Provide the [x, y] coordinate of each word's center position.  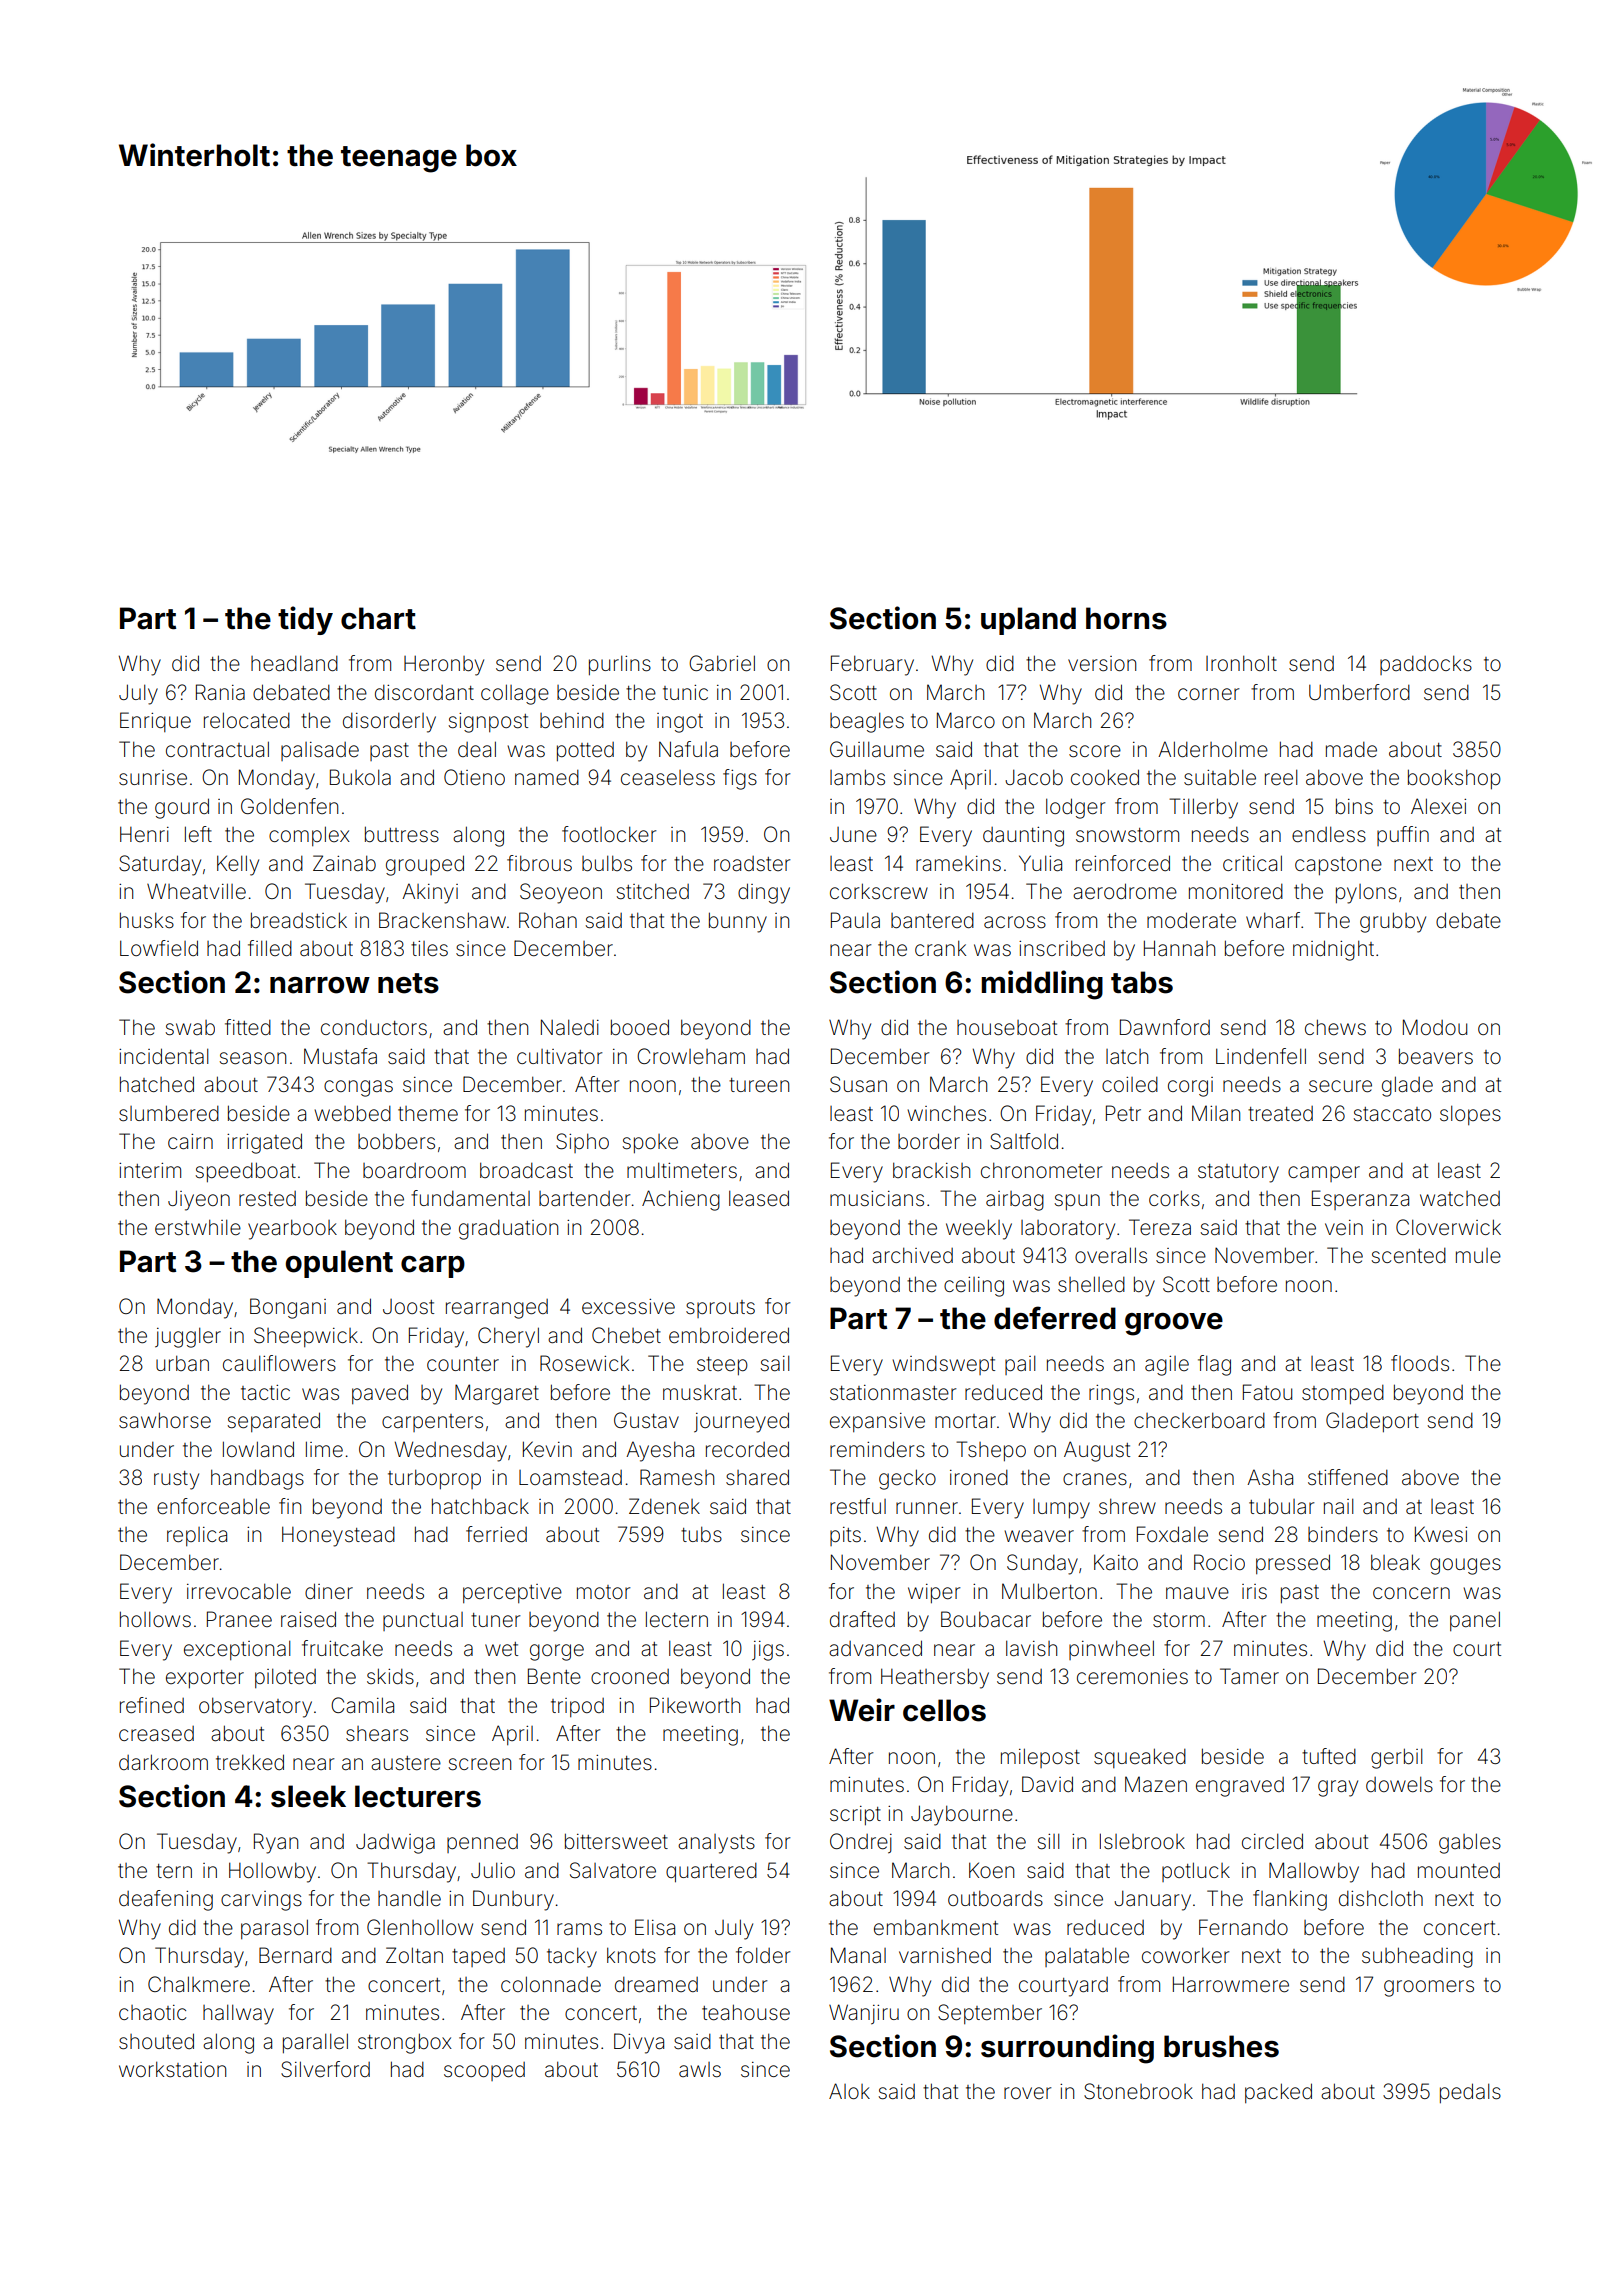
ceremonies [1132, 1677]
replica [197, 1536]
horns [1126, 618]
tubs [701, 1534]
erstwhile [198, 1227]
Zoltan [414, 1955]
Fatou [1267, 1392]
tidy [305, 620]
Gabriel [722, 663]
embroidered [729, 1335]
